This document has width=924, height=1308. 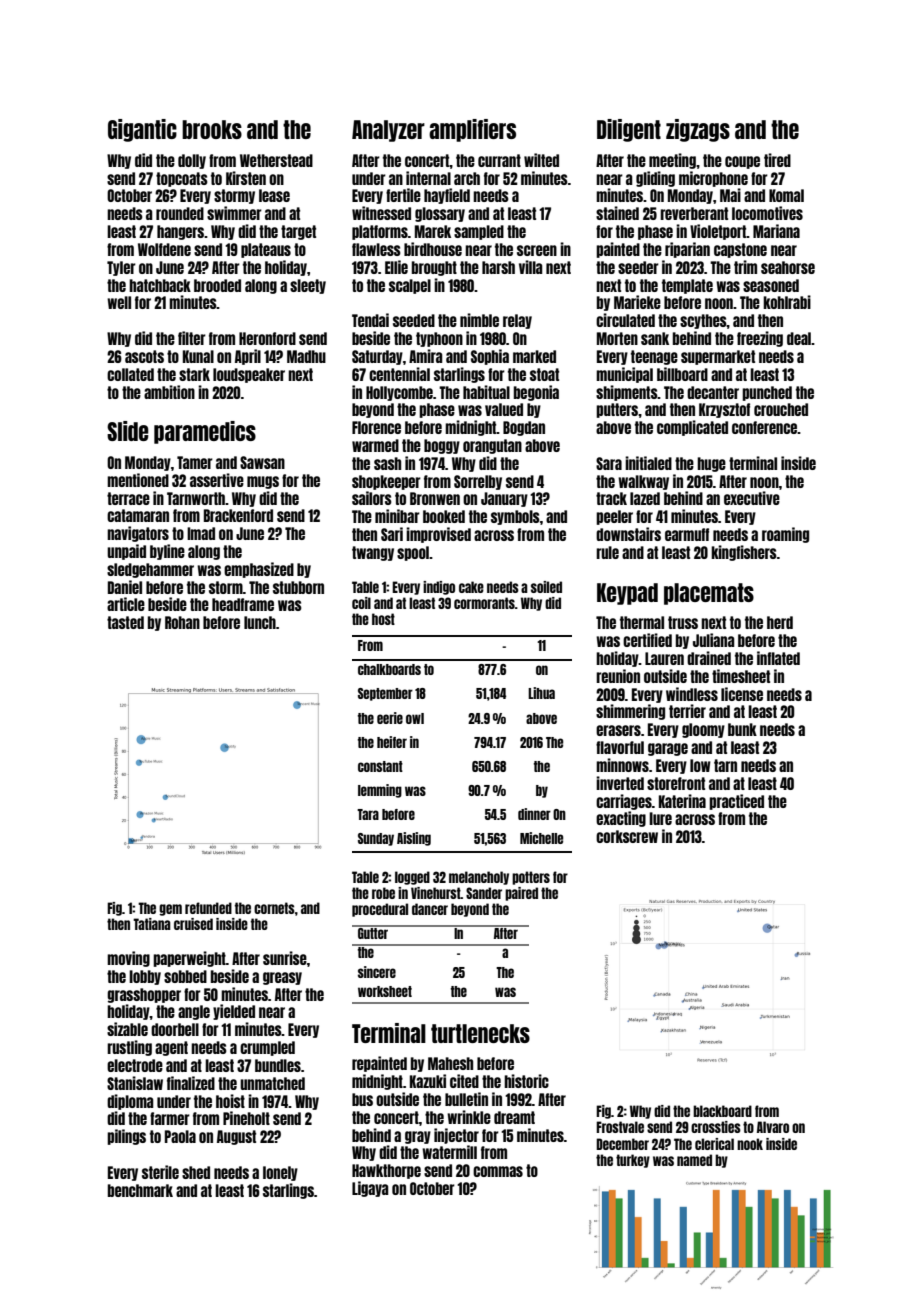 I want to click on rounded, so click(x=180, y=213).
